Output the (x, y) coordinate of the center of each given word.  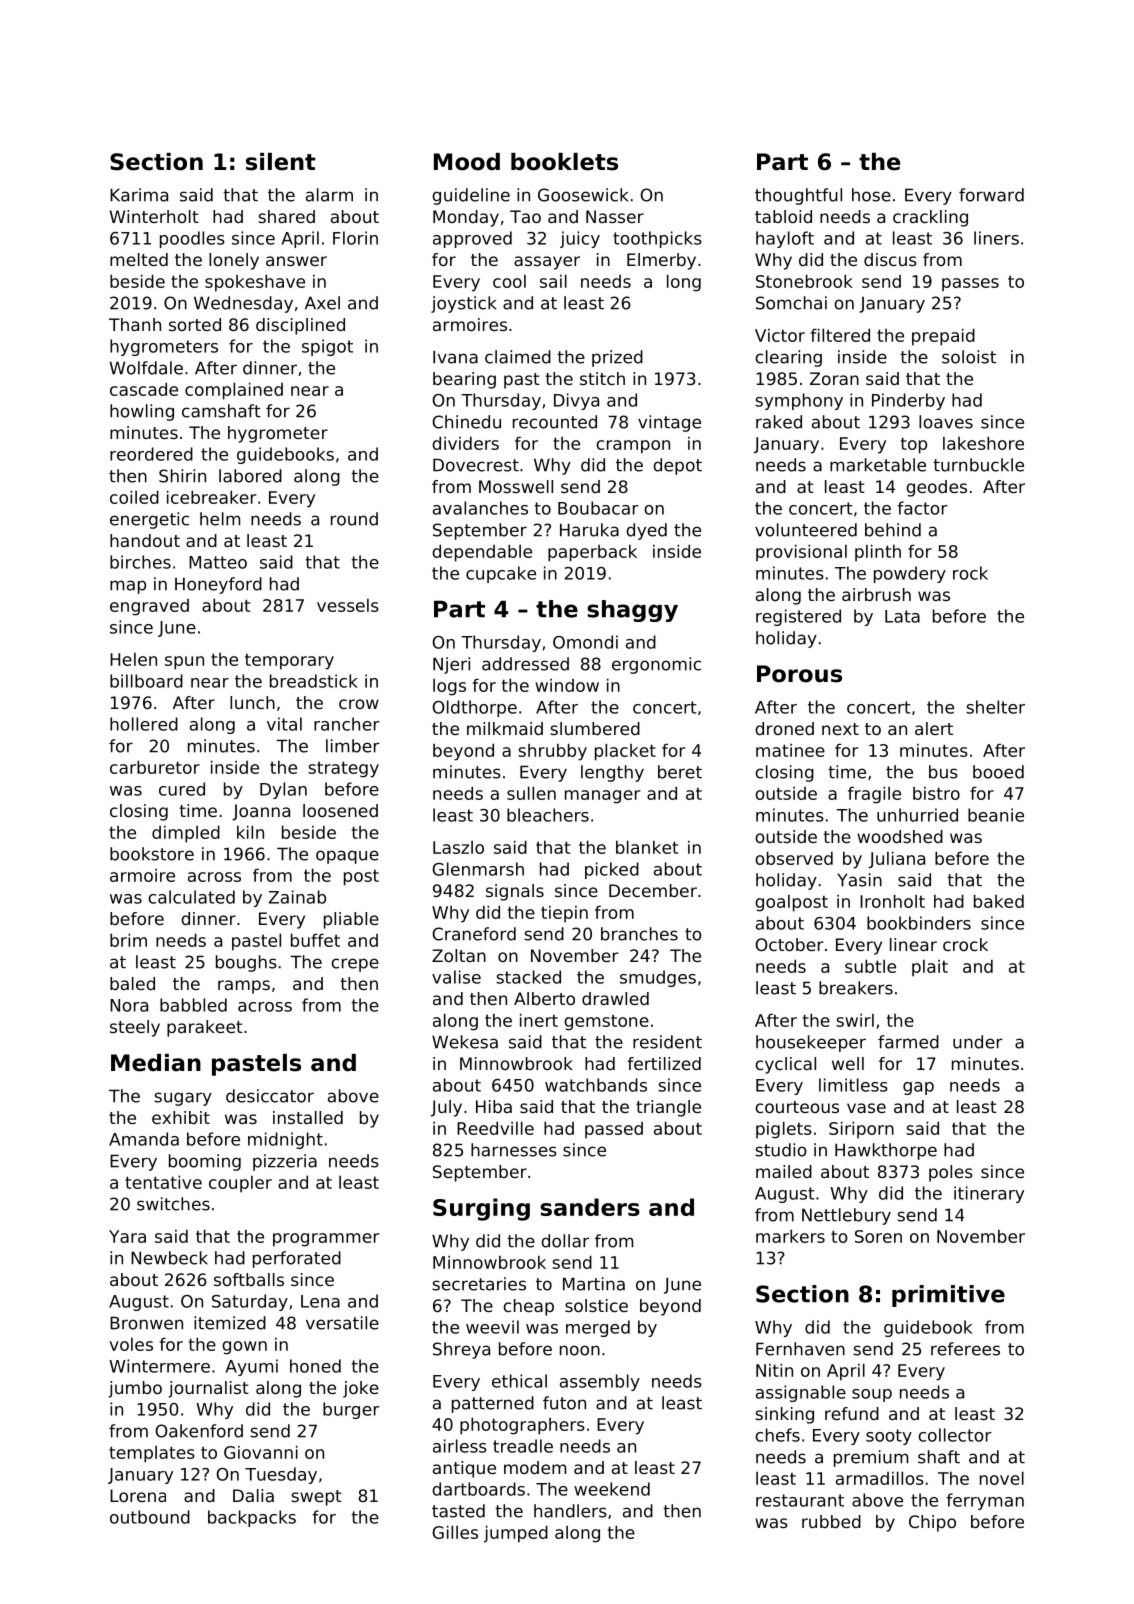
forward (991, 195)
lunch (252, 702)
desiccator (270, 1096)
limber (353, 746)
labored (250, 476)
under (978, 1042)
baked (999, 901)
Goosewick (583, 195)
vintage (669, 423)
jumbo (135, 1389)
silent (281, 162)
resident (667, 1042)
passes (970, 285)
